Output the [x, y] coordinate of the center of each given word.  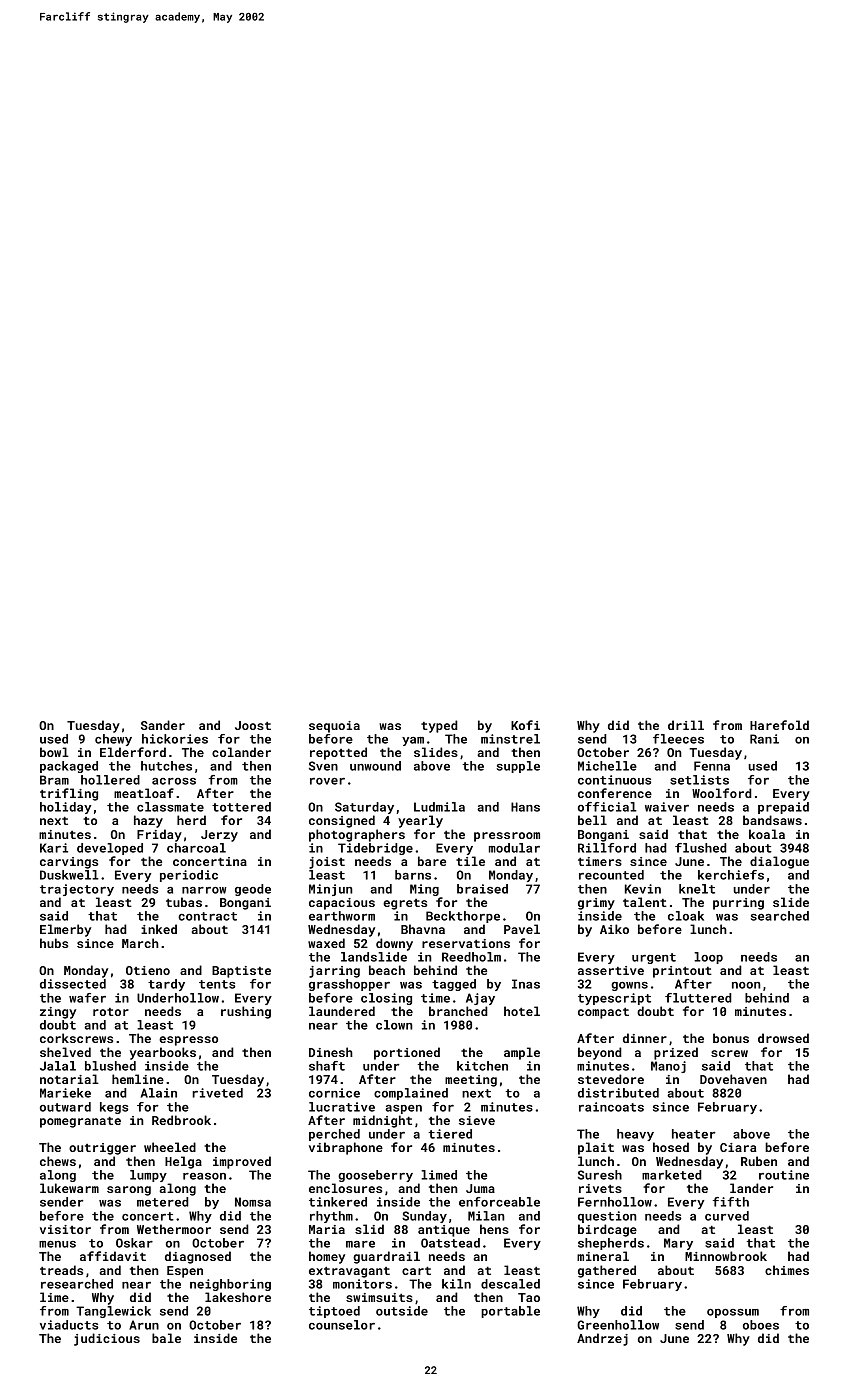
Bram [54, 780]
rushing [246, 1012]
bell [592, 820]
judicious [107, 1339]
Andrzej [602, 1339]
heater [694, 1134]
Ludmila [439, 807]
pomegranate [80, 1122]
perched [334, 1135]
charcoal [196, 848]
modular [514, 848]
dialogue [779, 862]
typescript [614, 999]
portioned [407, 1053]
